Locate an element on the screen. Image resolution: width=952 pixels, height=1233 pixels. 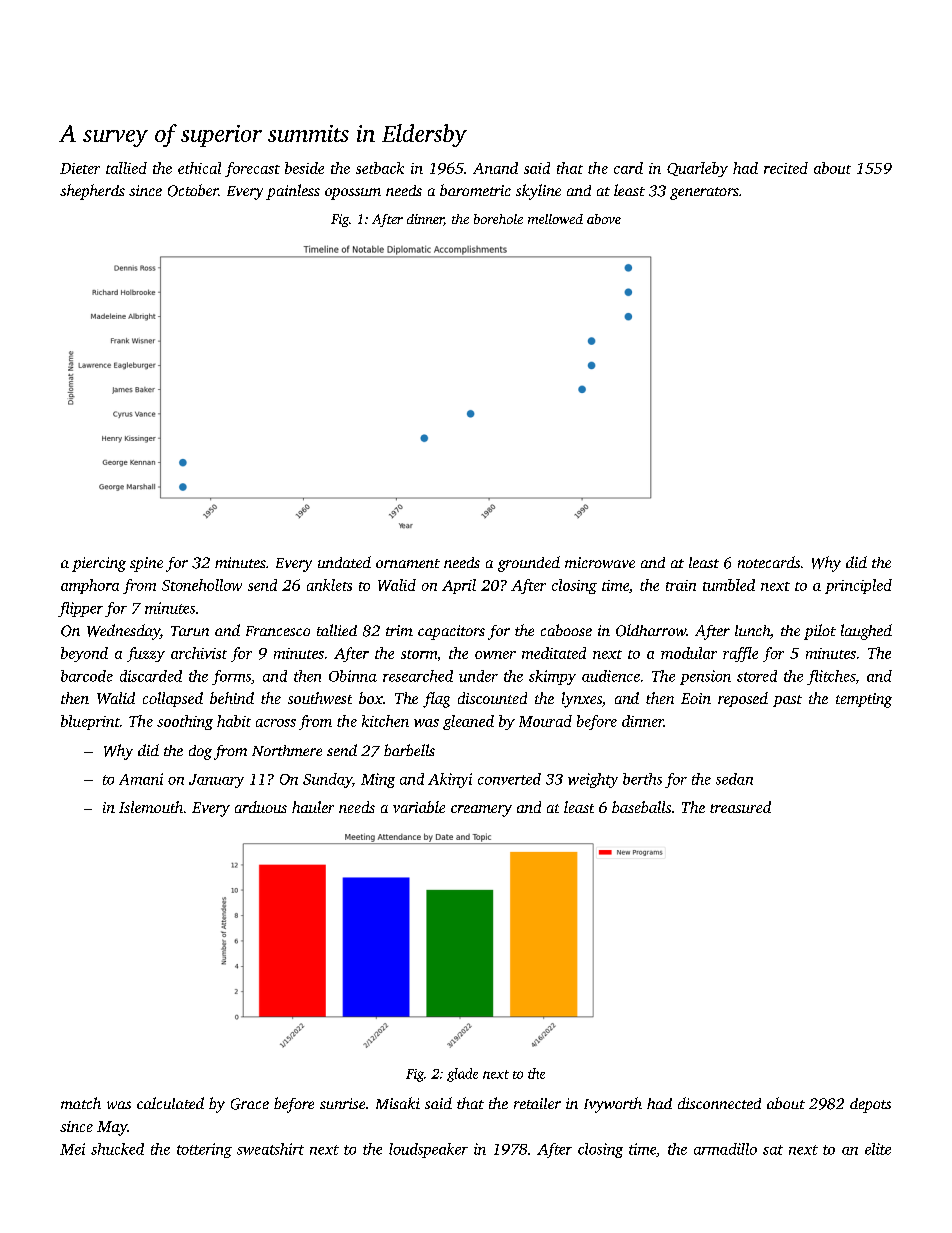
disconnected is located at coordinates (719, 1103).
